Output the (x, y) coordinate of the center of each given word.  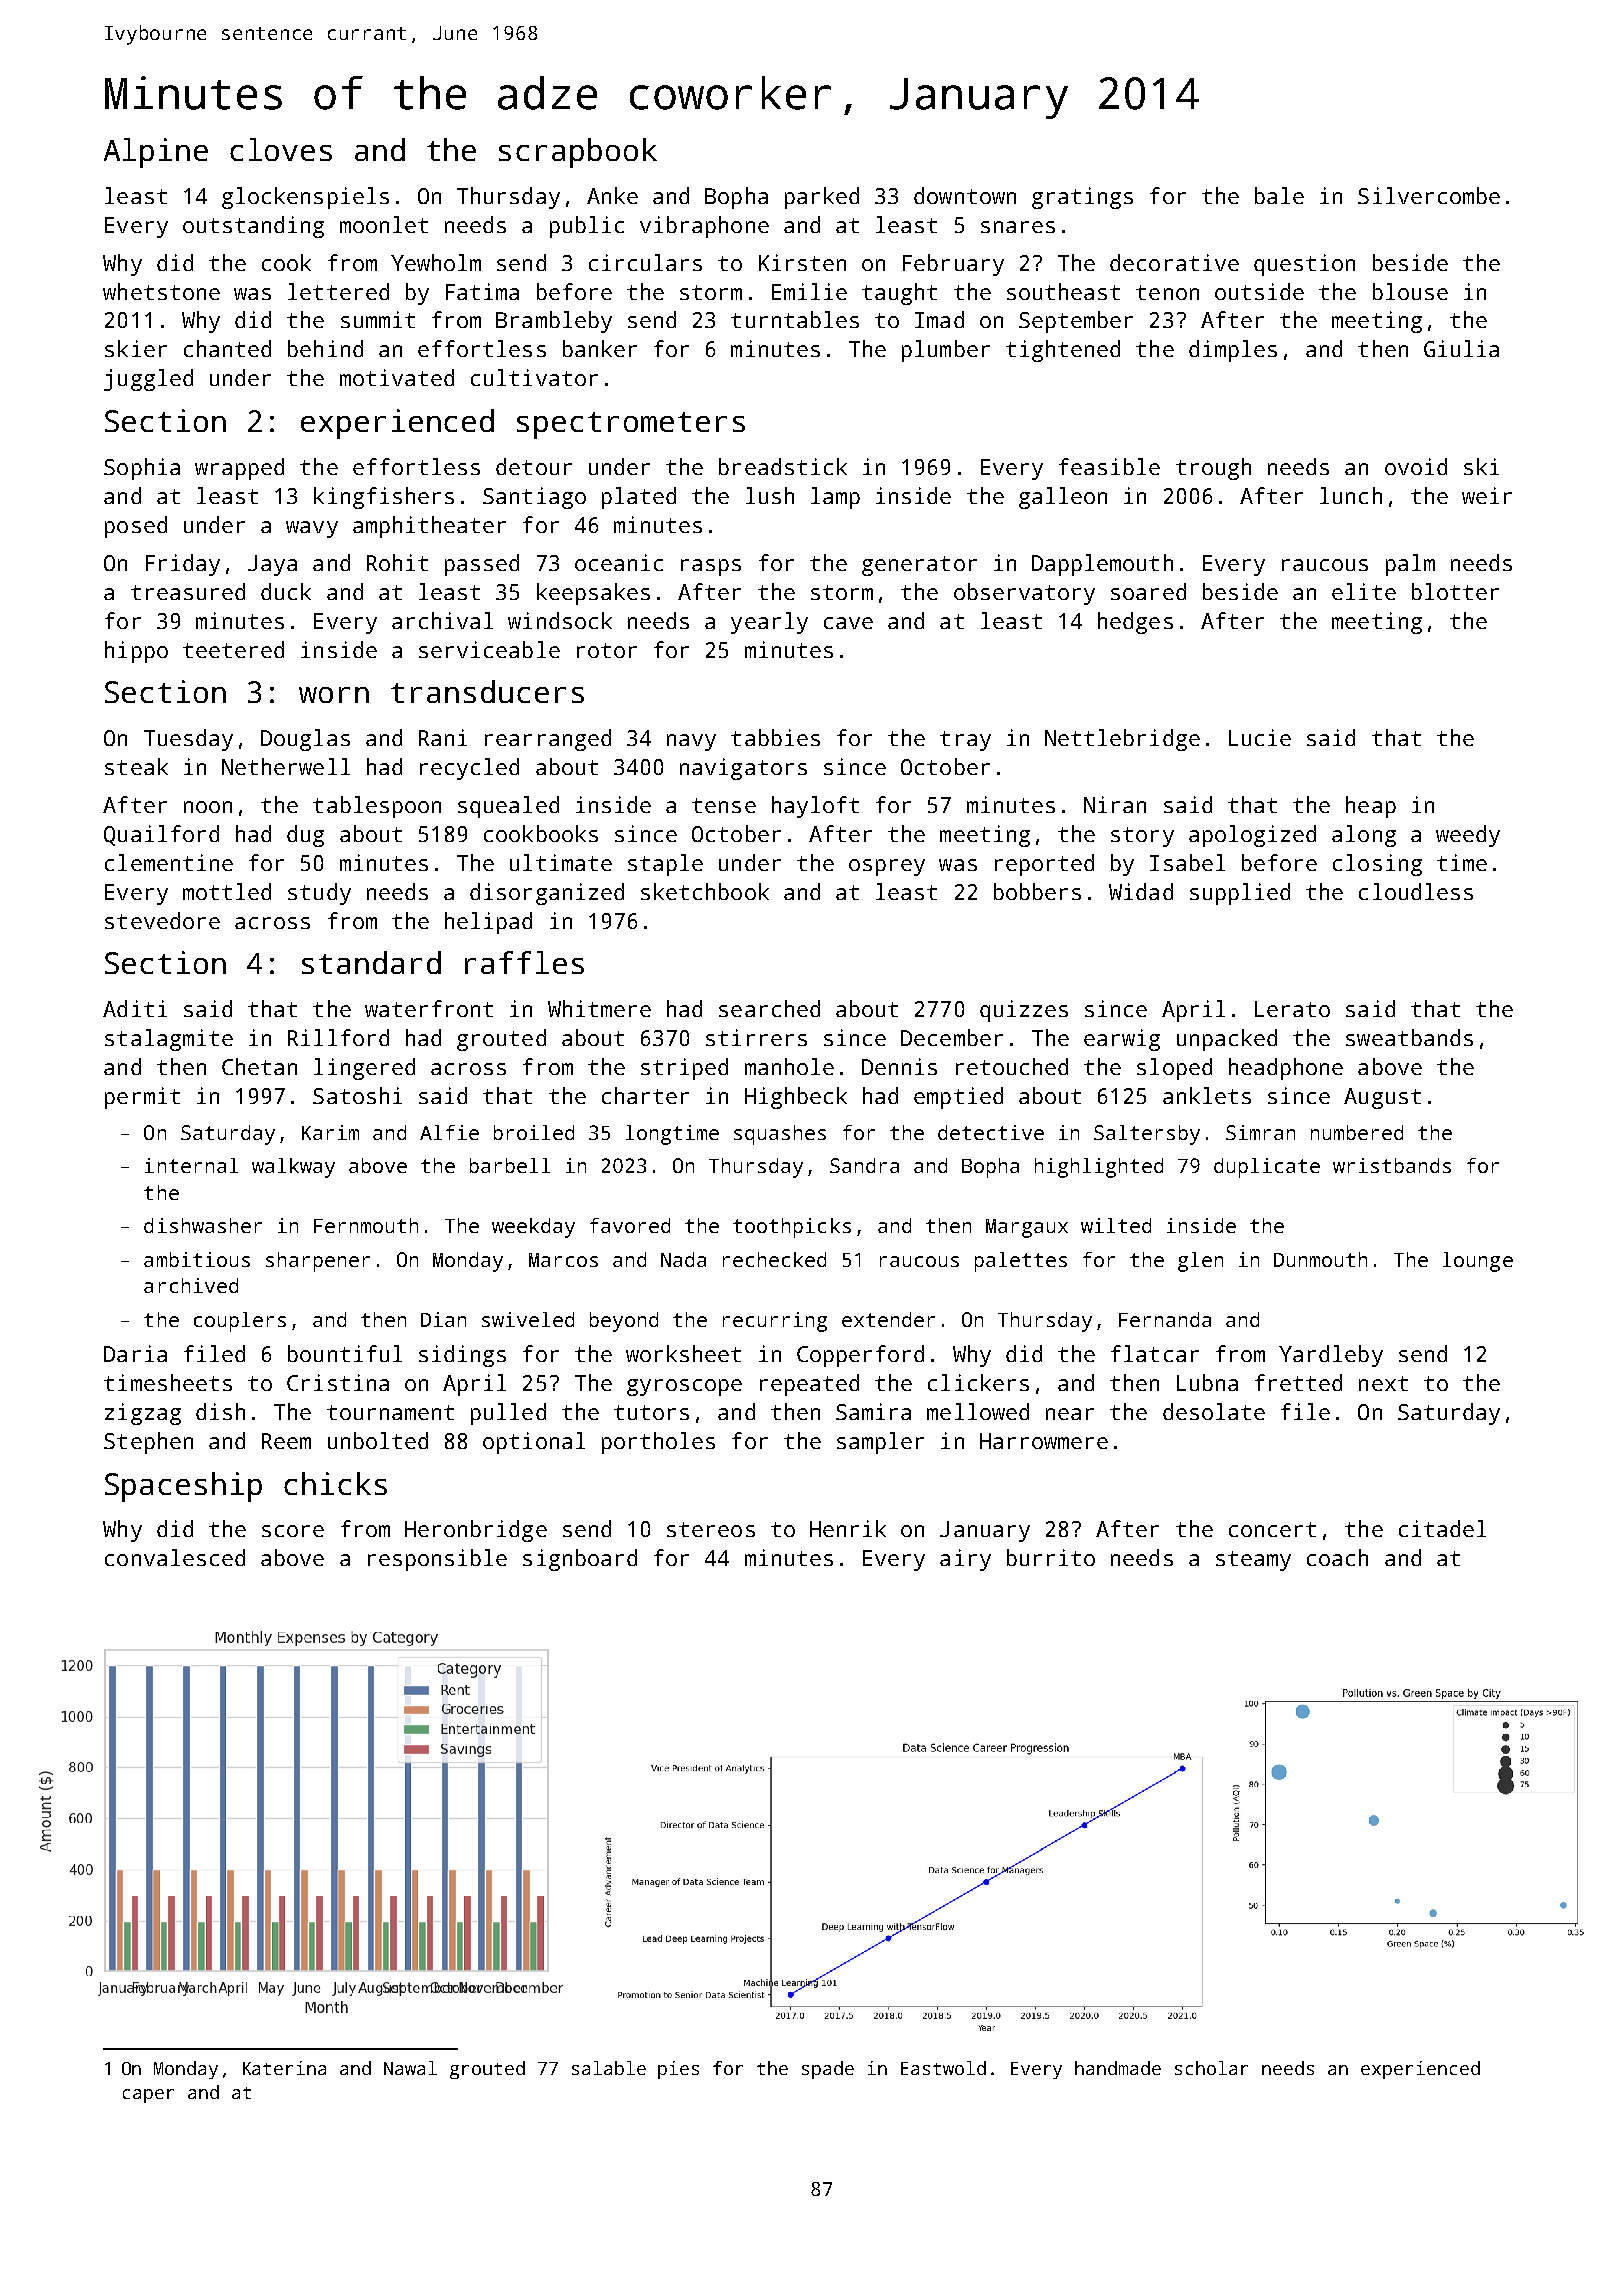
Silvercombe (1429, 195)
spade (828, 2070)
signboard (580, 1560)
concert (1272, 1529)
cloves (281, 149)
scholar (1211, 2068)
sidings (462, 1356)
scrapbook (578, 153)
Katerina (284, 2068)
